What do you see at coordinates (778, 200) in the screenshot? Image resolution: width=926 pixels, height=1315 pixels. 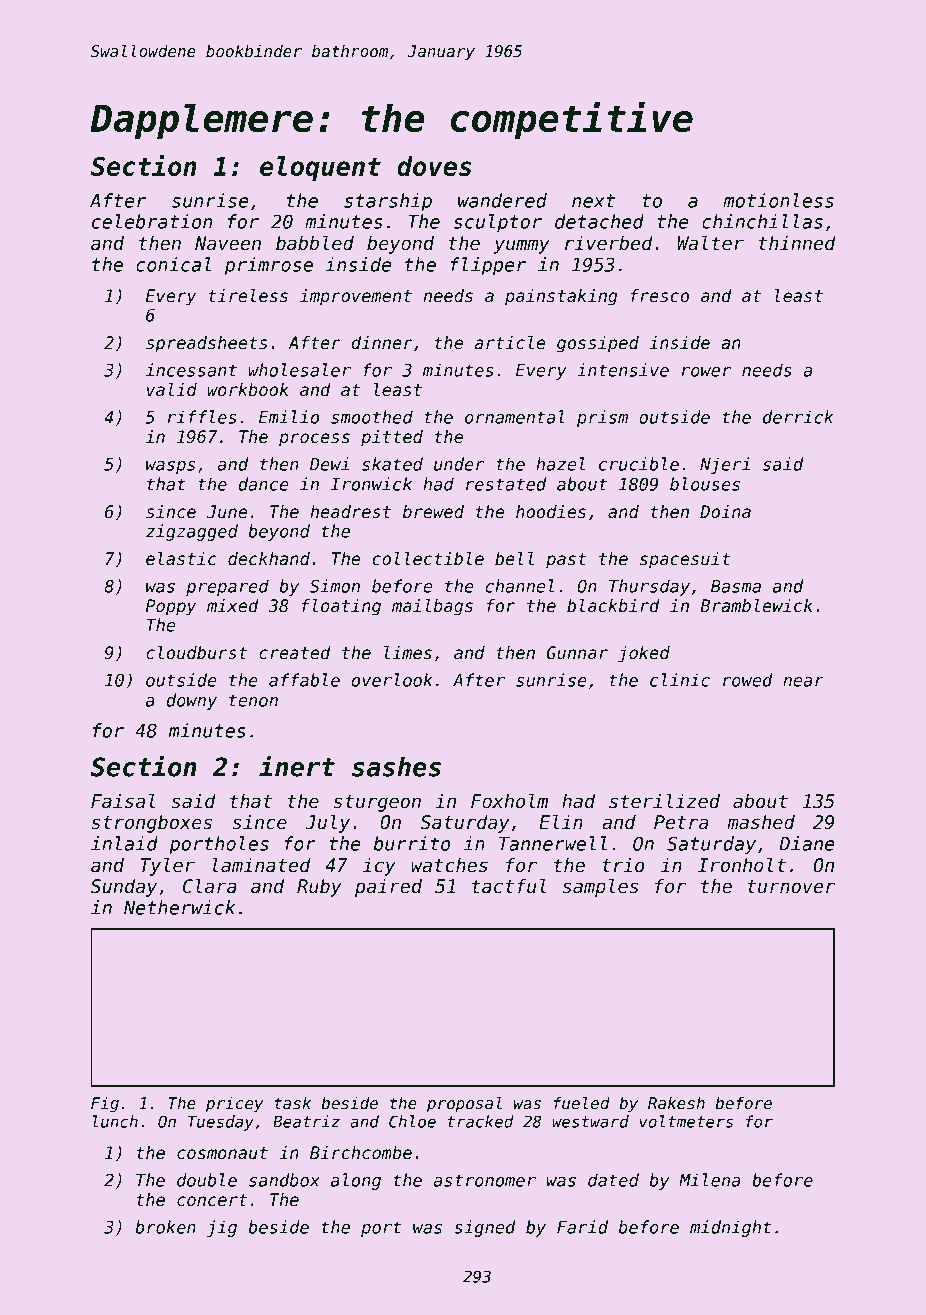 I see `motionless` at bounding box center [778, 200].
